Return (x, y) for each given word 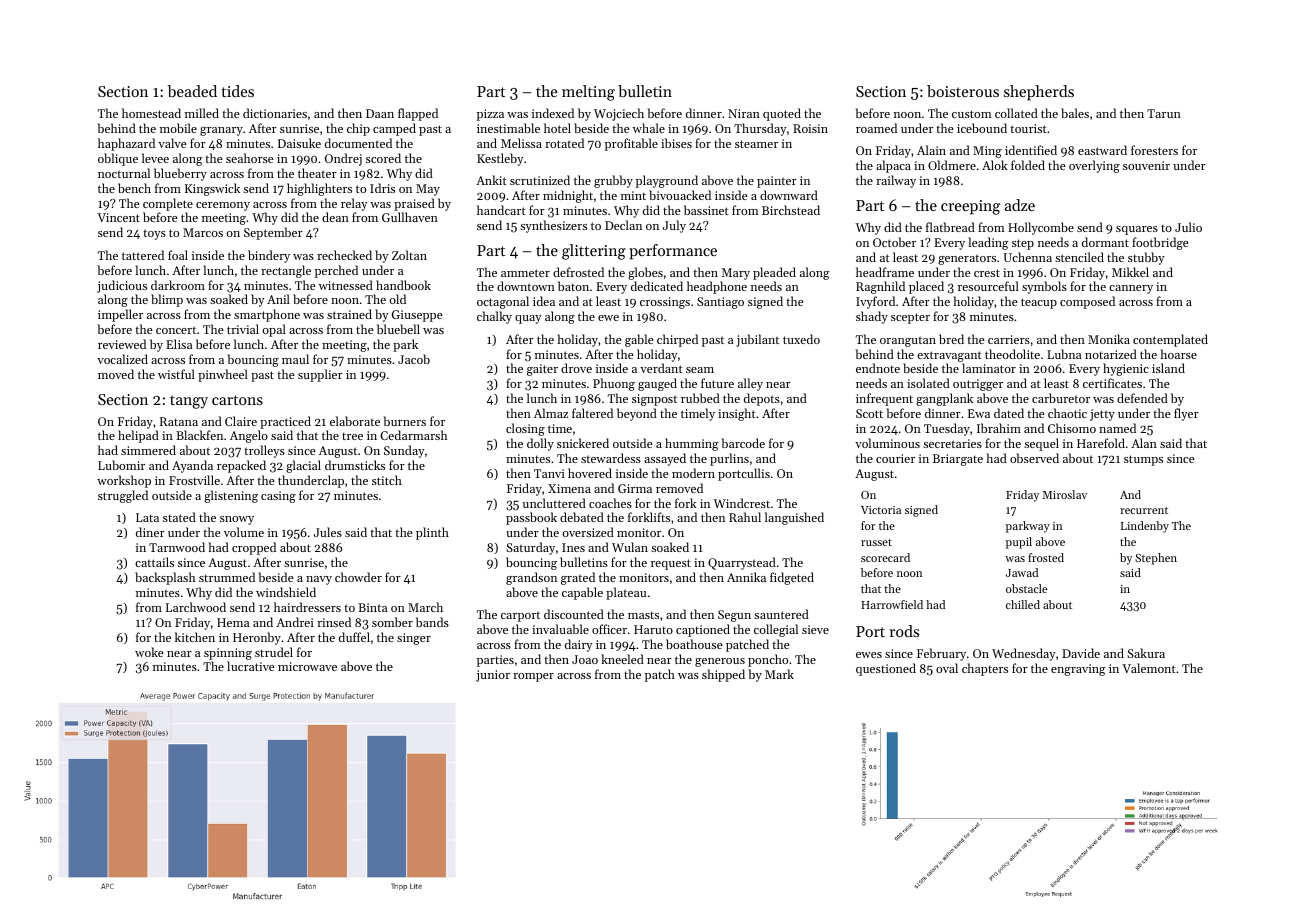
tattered (143, 255)
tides (237, 91)
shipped (723, 675)
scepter (910, 318)
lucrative (251, 666)
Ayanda (192, 466)
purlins (729, 459)
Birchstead (791, 210)
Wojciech (619, 114)
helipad (138, 436)
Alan (1144, 443)
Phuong (614, 384)
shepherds (1039, 93)
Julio (1188, 227)
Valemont (1149, 668)
